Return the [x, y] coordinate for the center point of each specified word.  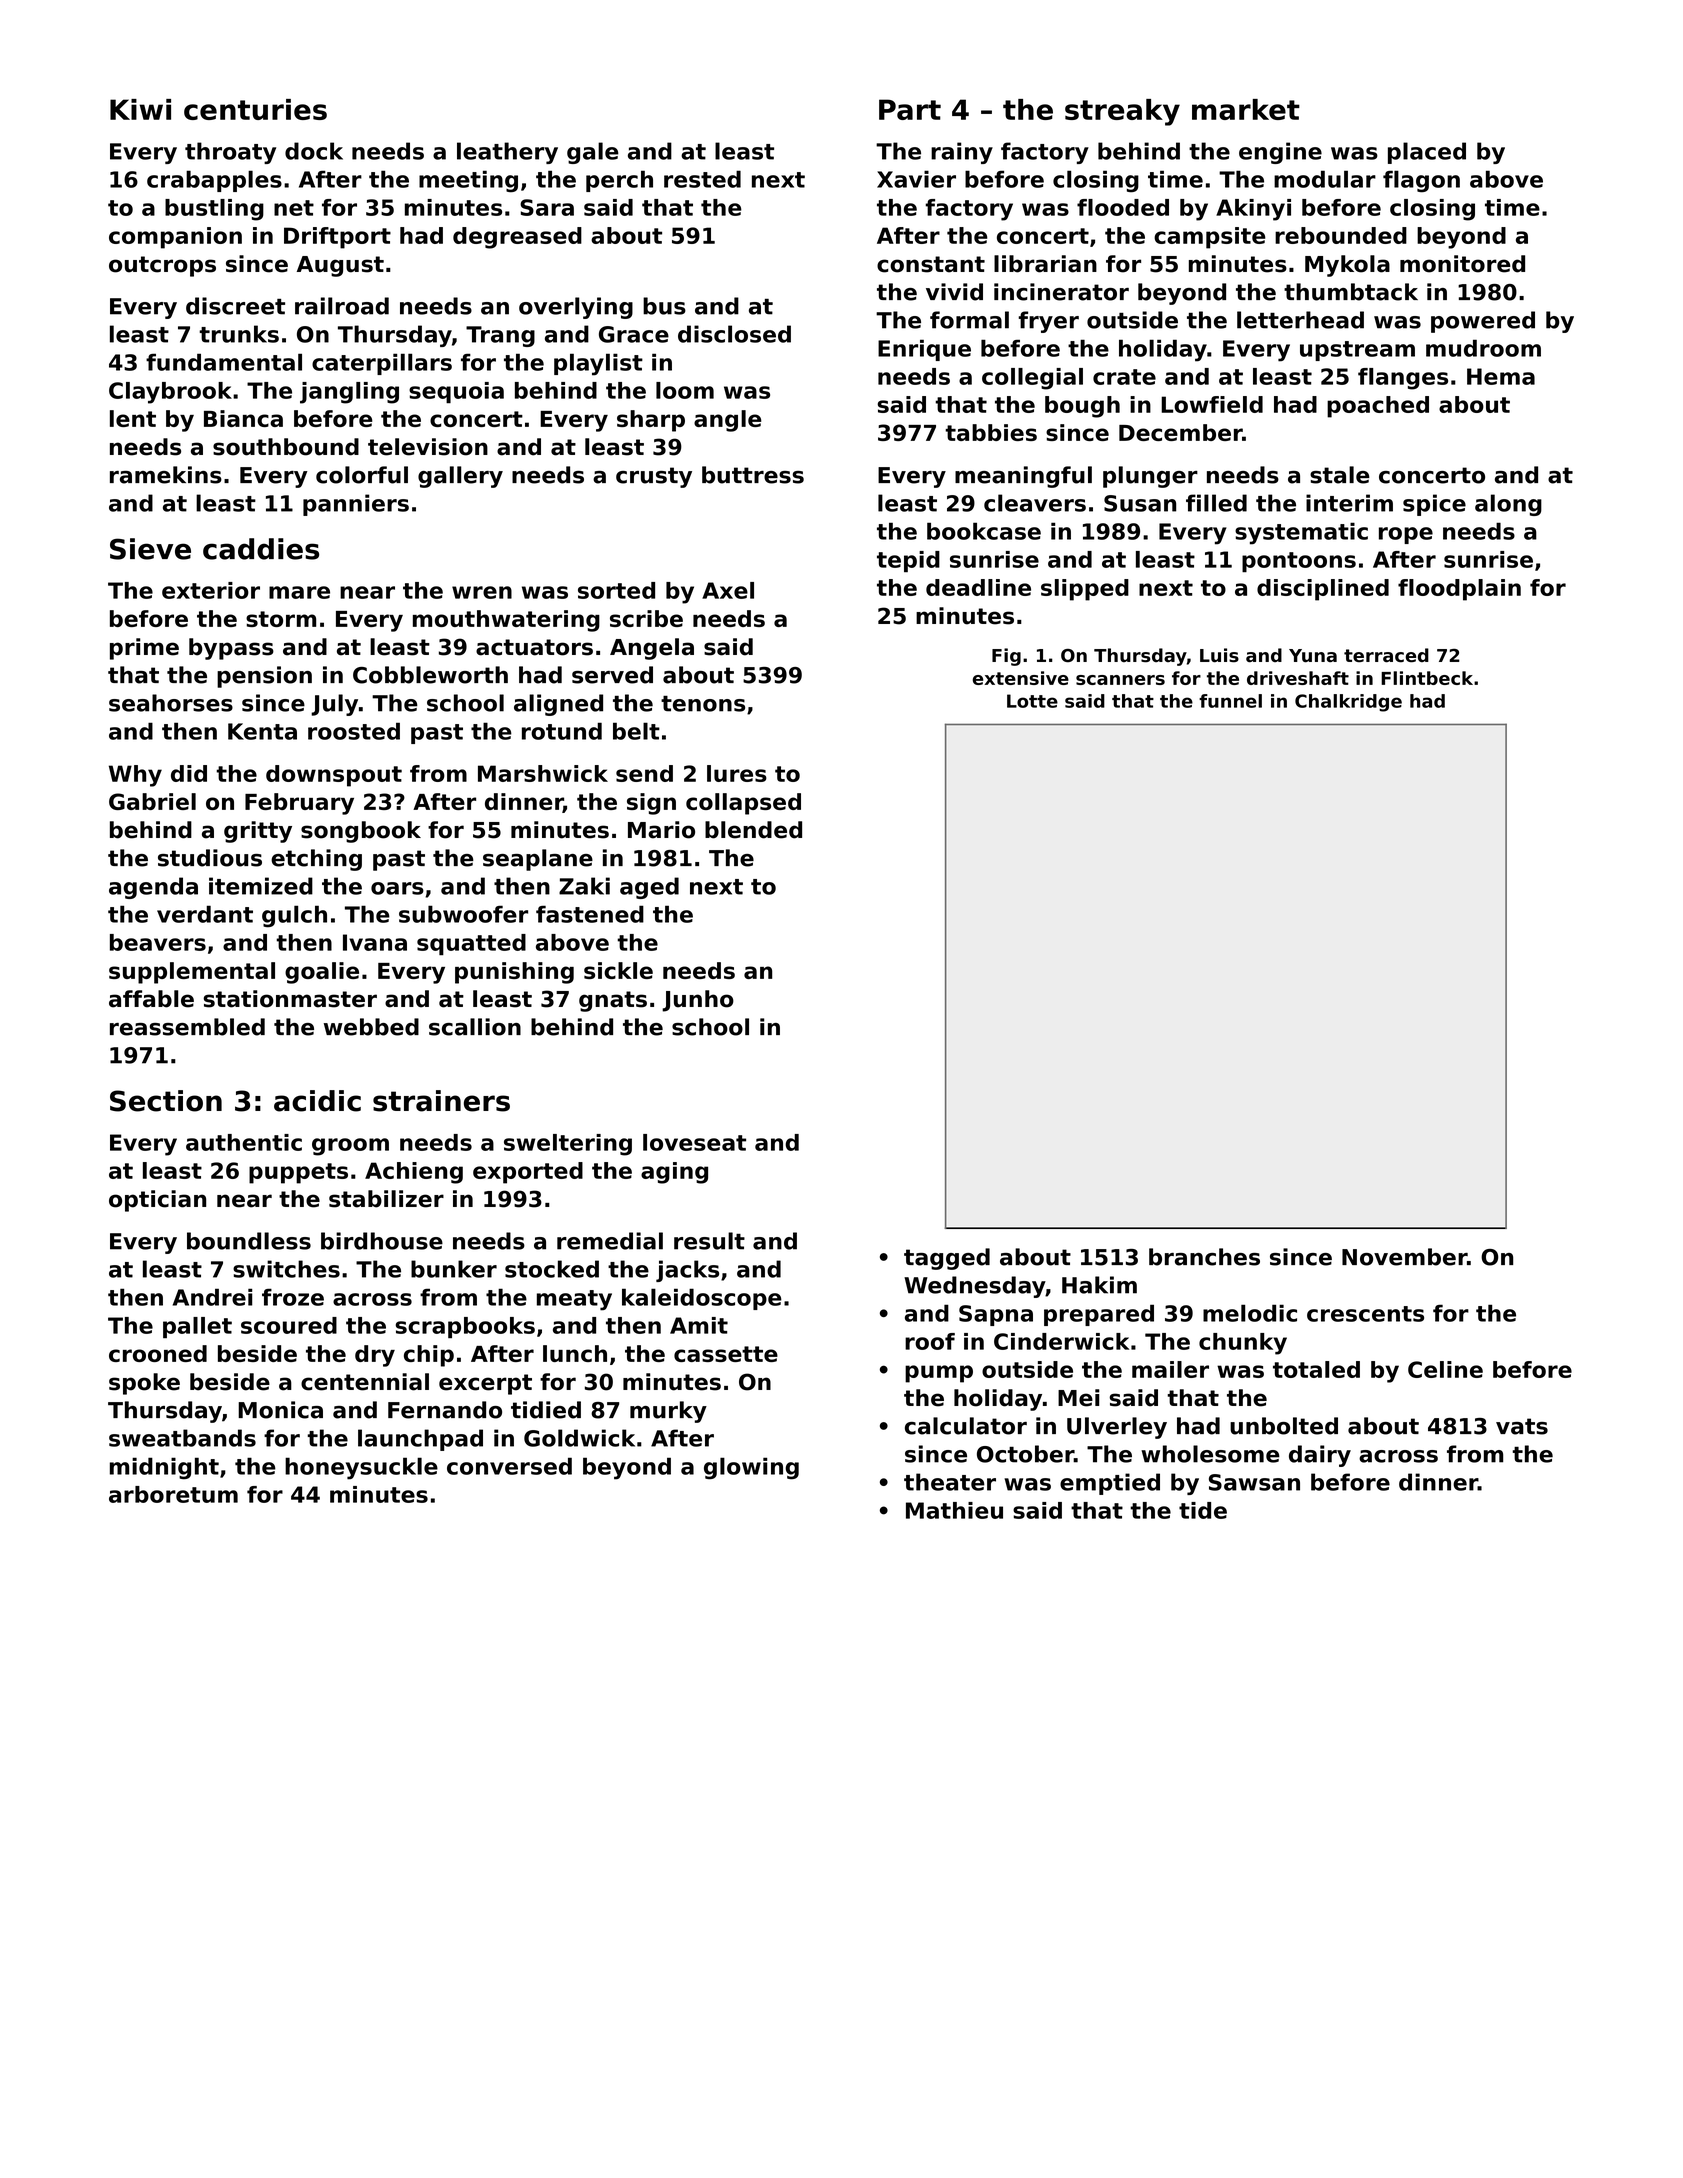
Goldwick [579, 1438]
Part [910, 109]
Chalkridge [1348, 703]
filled [1216, 503]
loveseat [694, 1142]
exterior [211, 590]
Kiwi [140, 109]
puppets [298, 1173]
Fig [1006, 657]
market [1246, 109]
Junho [698, 1001]
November [1404, 1257]
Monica [280, 1410]
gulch [294, 916]
